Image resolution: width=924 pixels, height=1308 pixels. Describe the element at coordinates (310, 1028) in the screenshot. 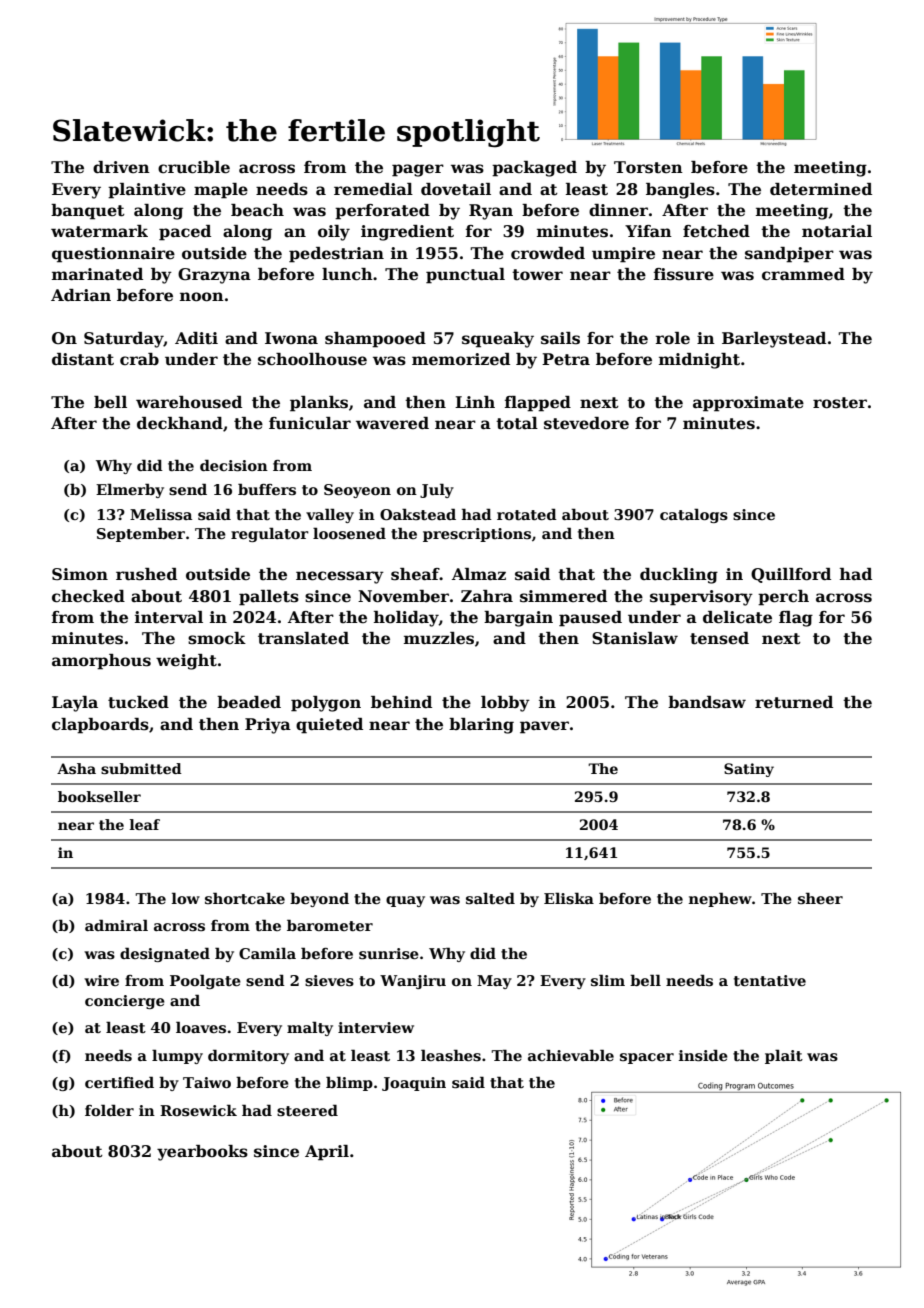

I see `malty` at that location.
